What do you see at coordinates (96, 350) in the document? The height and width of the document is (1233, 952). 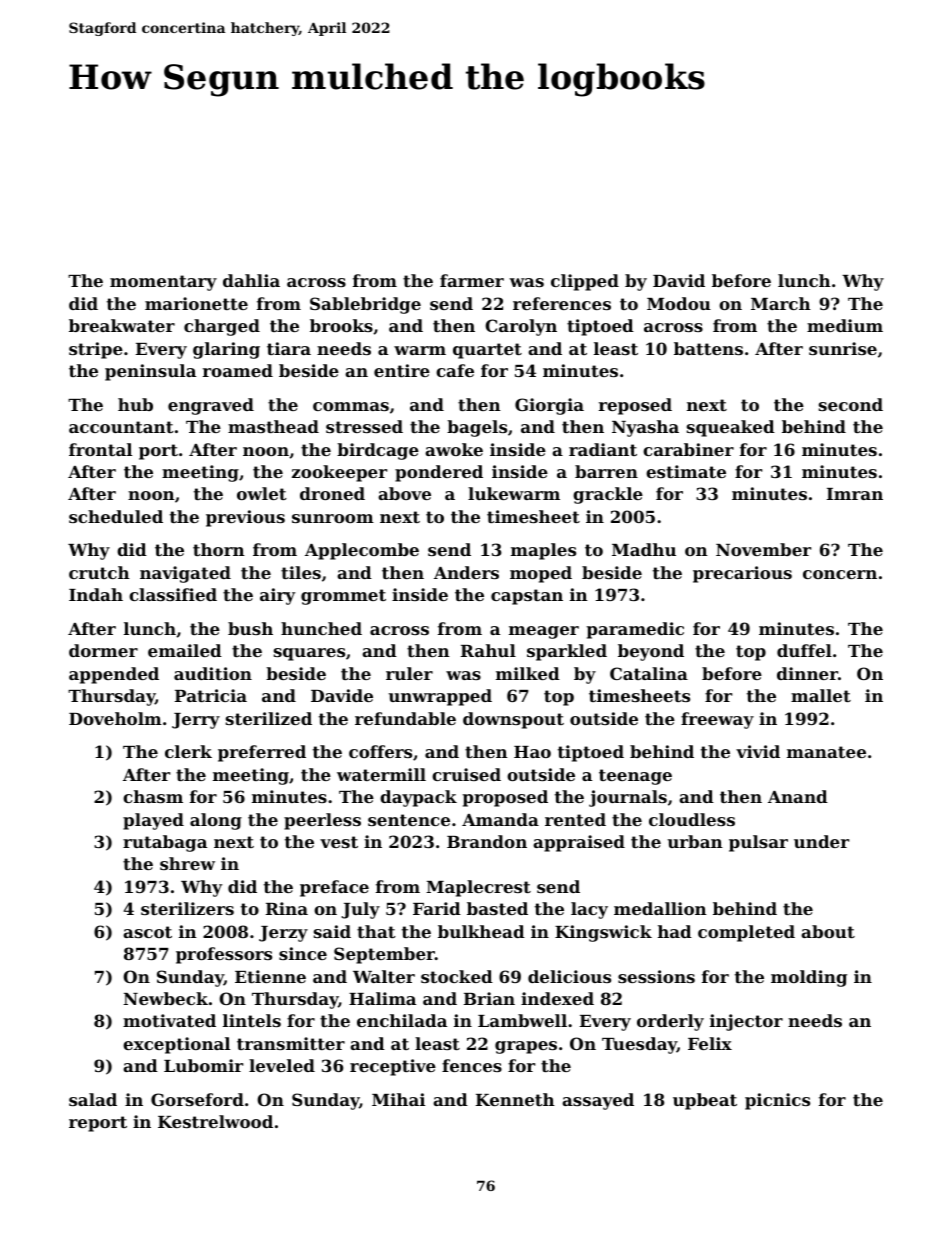 I see `stripe` at bounding box center [96, 350].
